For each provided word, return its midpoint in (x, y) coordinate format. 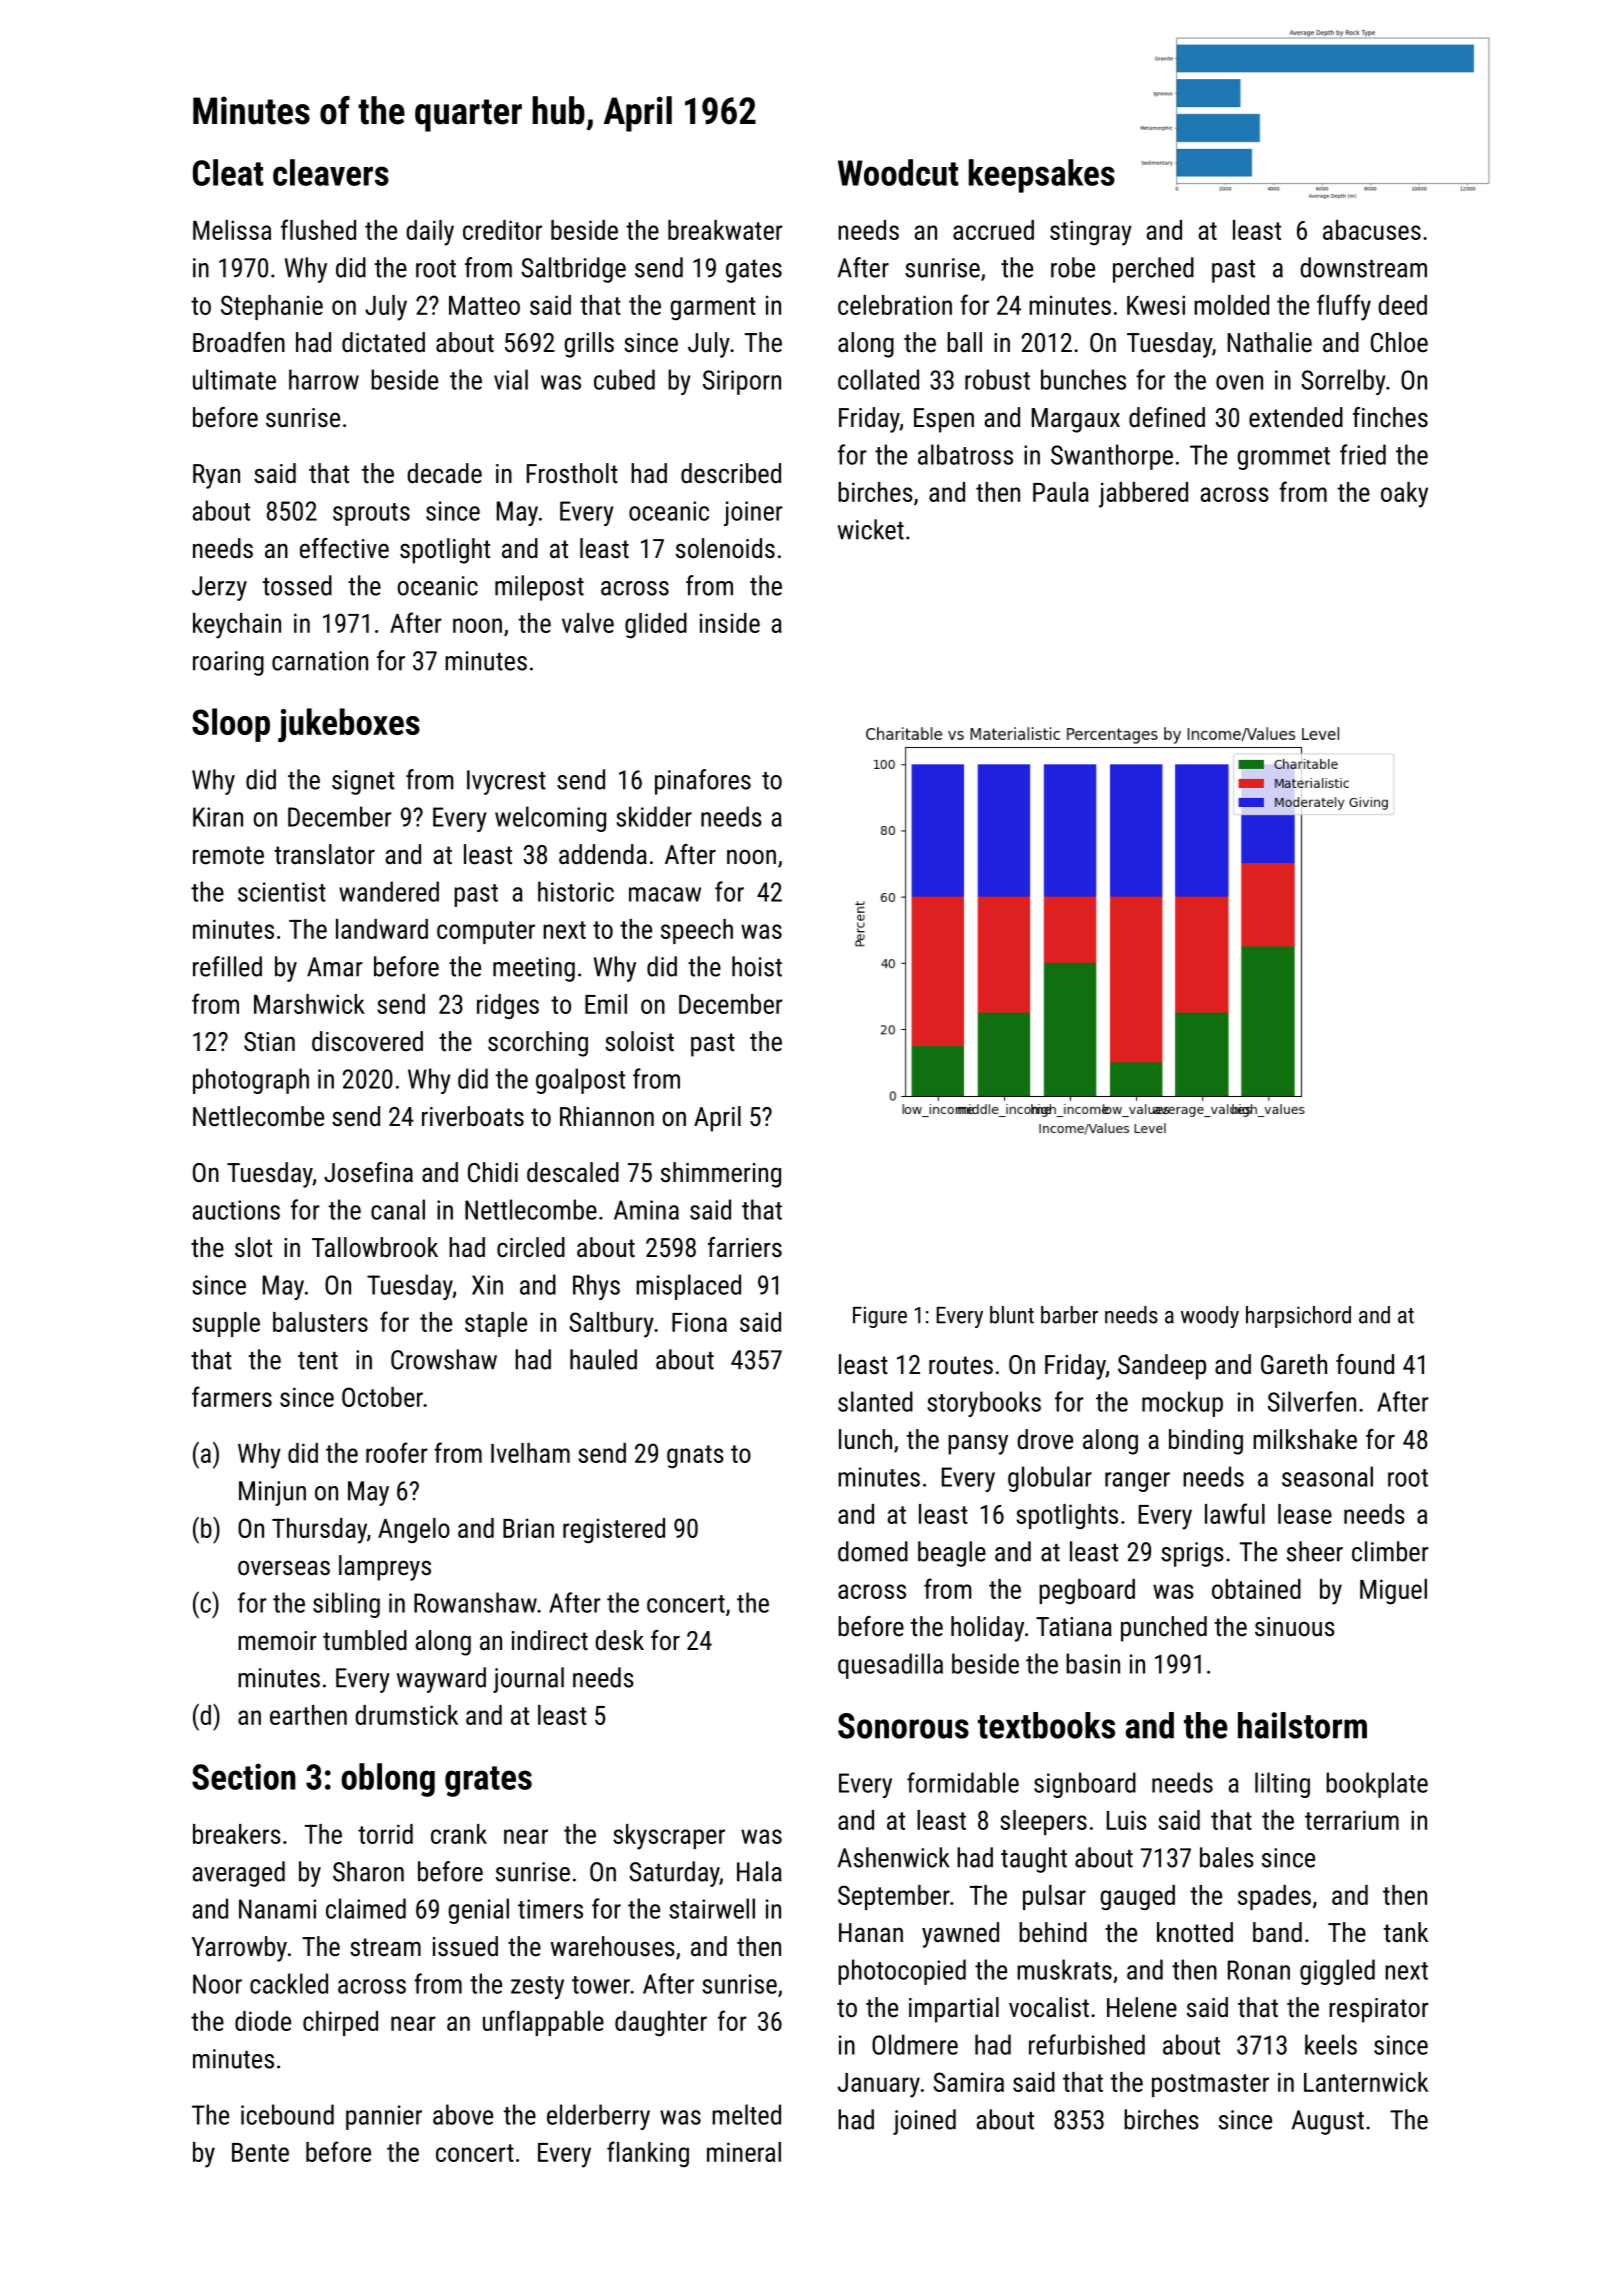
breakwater (725, 230)
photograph (251, 1081)
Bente (260, 2152)
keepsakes (1042, 176)
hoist (757, 966)
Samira (968, 2082)
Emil (606, 1004)
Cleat (228, 172)
